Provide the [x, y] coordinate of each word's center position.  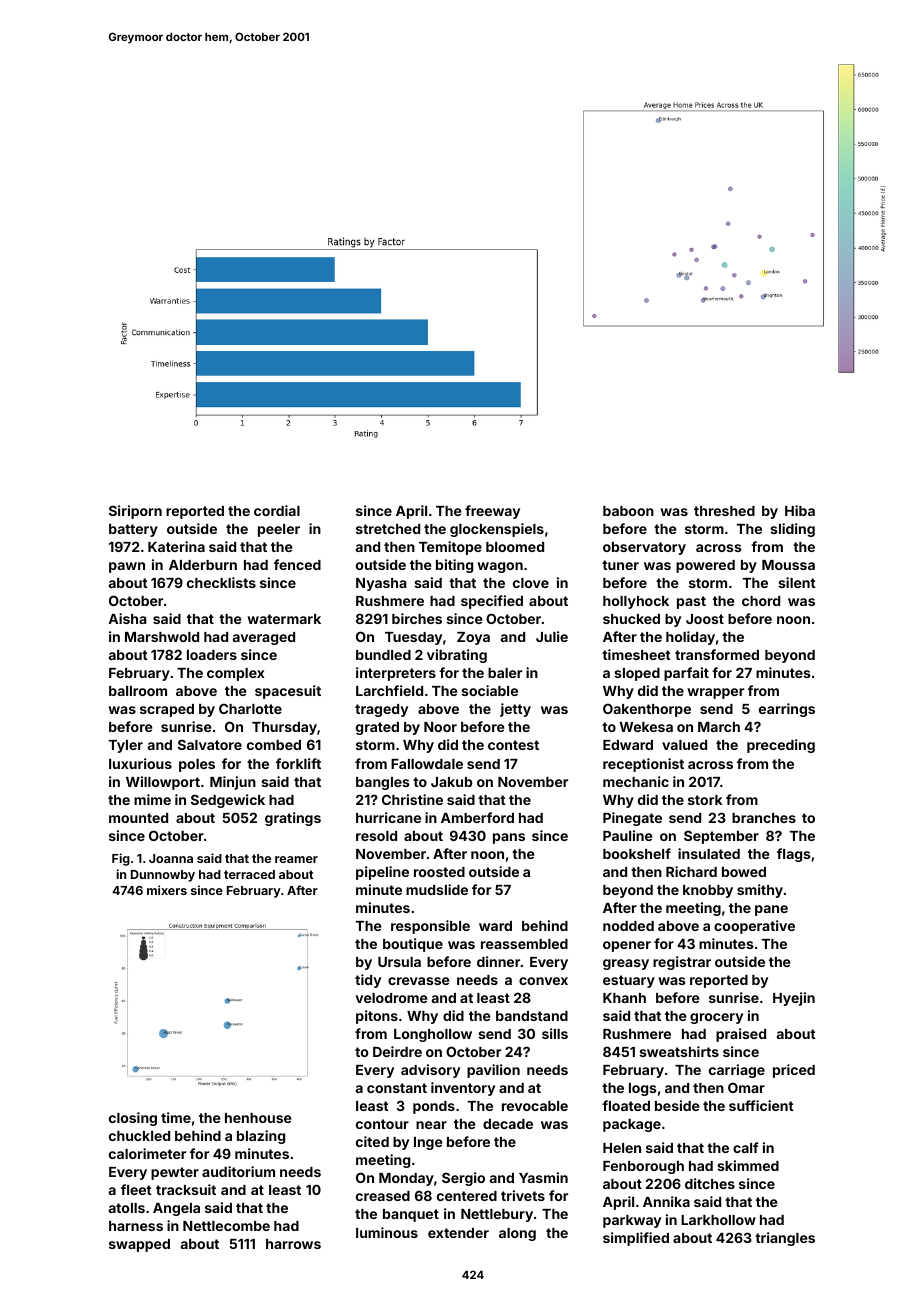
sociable [489, 690]
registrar [682, 963]
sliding [792, 530]
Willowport [163, 783]
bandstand [532, 1016]
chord [761, 601]
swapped [139, 1245]
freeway [492, 512]
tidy [368, 981]
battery [133, 530]
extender [458, 1233]
